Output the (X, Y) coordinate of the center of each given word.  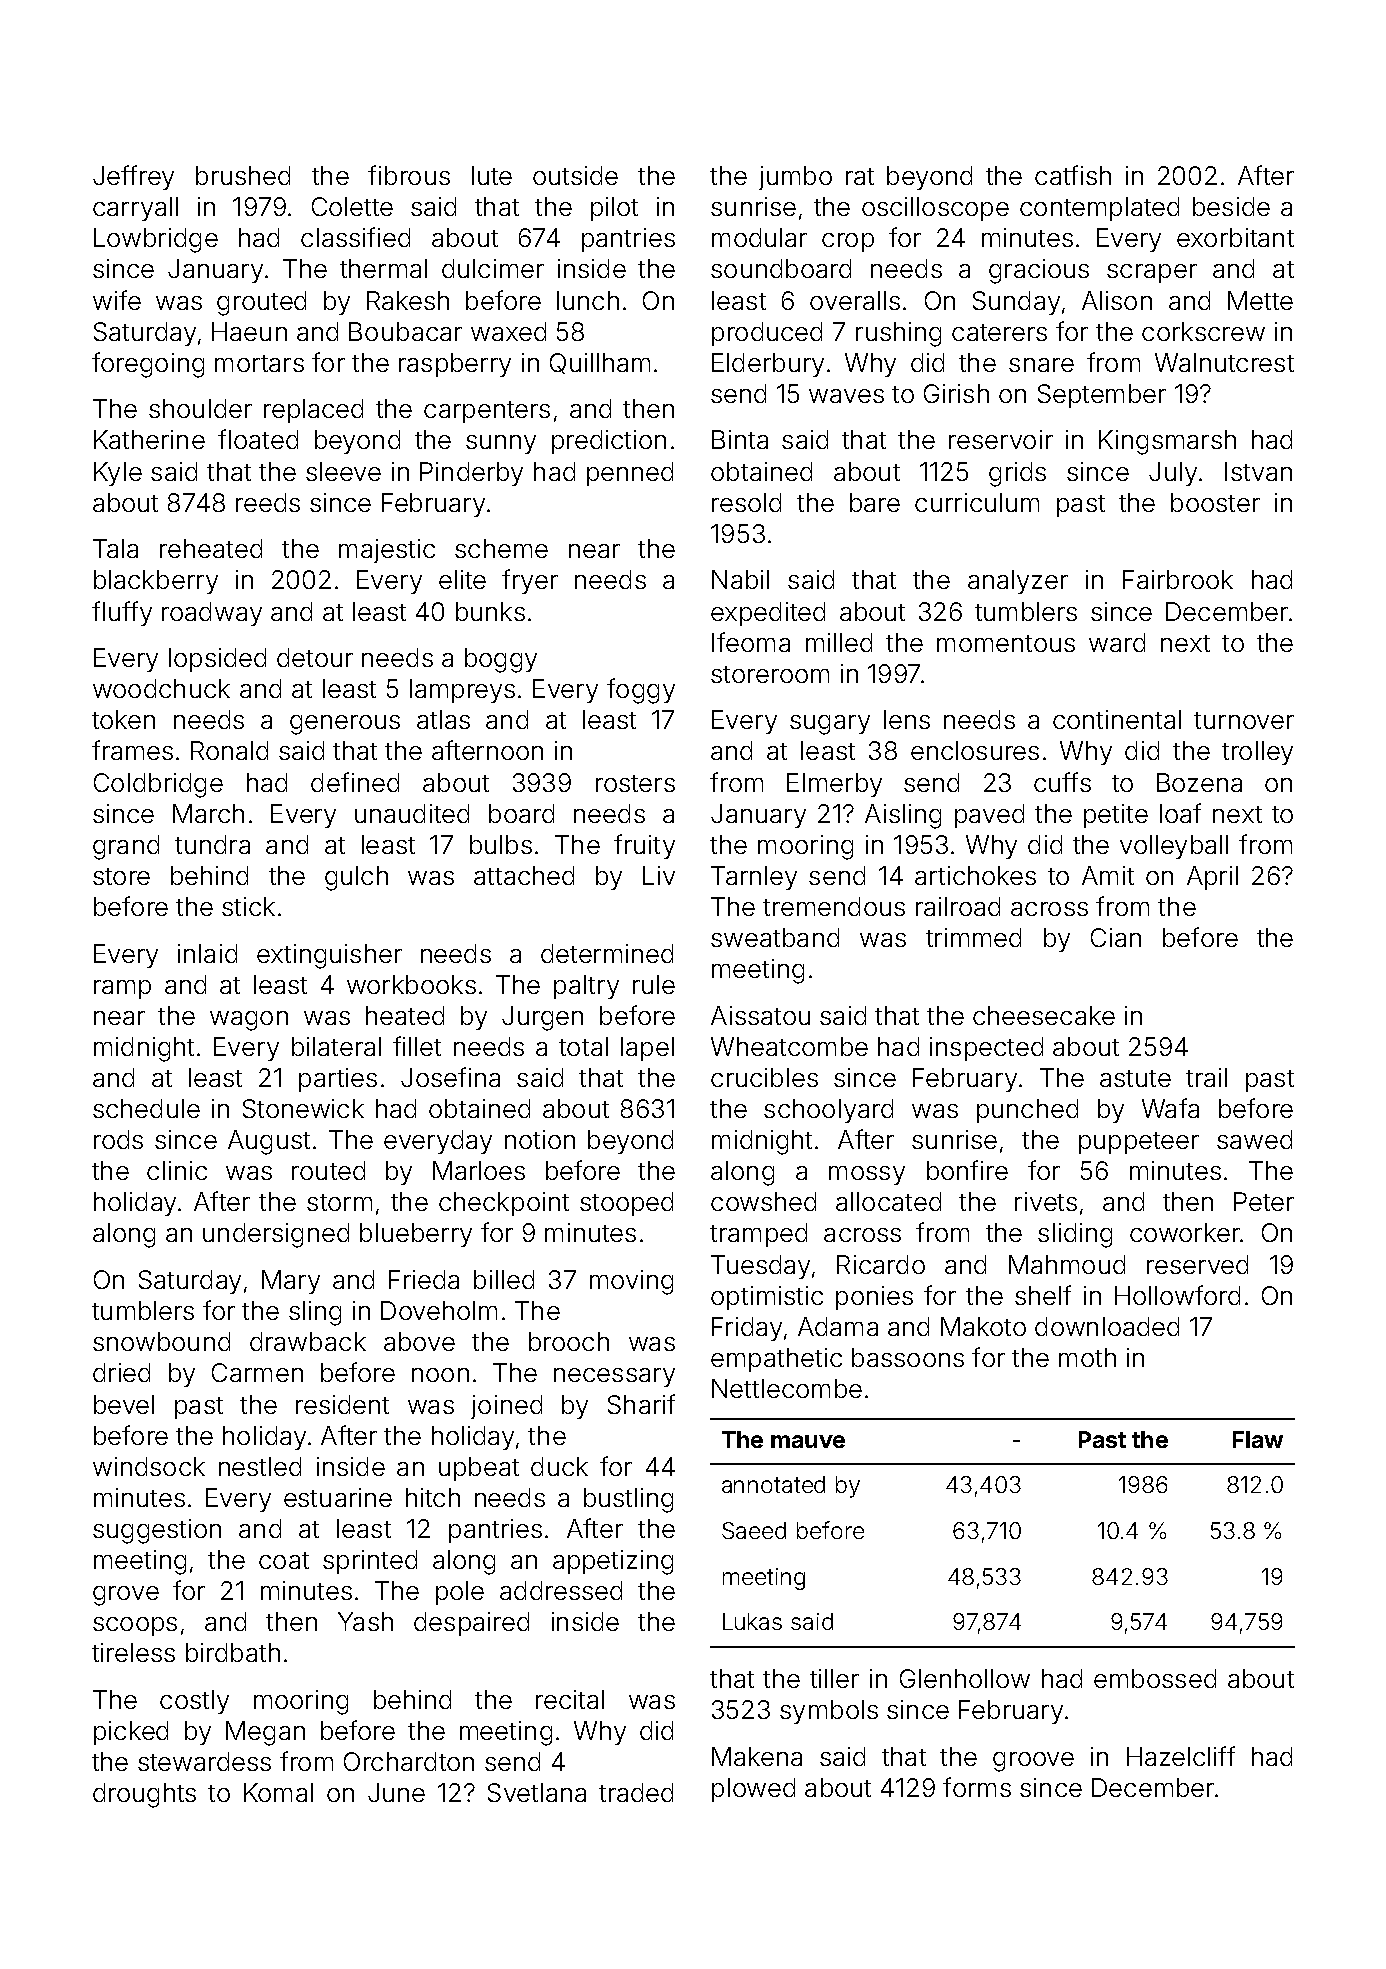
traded (636, 1792)
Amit (1108, 875)
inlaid (207, 953)
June (396, 1792)
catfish (1073, 175)
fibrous (409, 175)
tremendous (834, 906)
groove (1033, 1762)
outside (575, 175)
